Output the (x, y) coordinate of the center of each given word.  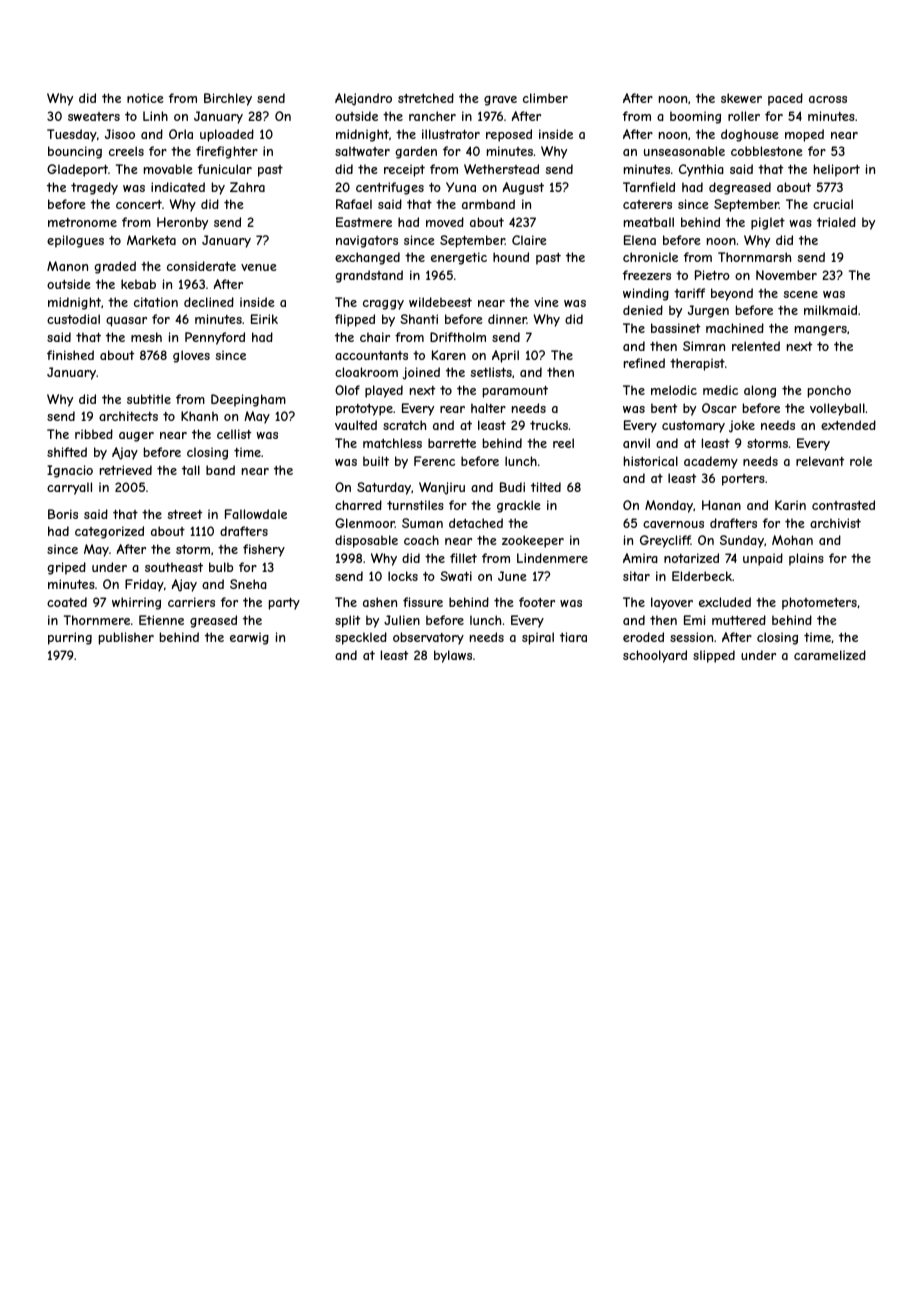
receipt (404, 170)
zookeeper (533, 541)
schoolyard (655, 656)
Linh (155, 116)
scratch (404, 425)
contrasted (843, 505)
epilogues (75, 241)
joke (742, 426)
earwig (249, 638)
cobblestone (767, 151)
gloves (191, 356)
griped (66, 568)
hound (511, 257)
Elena (640, 240)
